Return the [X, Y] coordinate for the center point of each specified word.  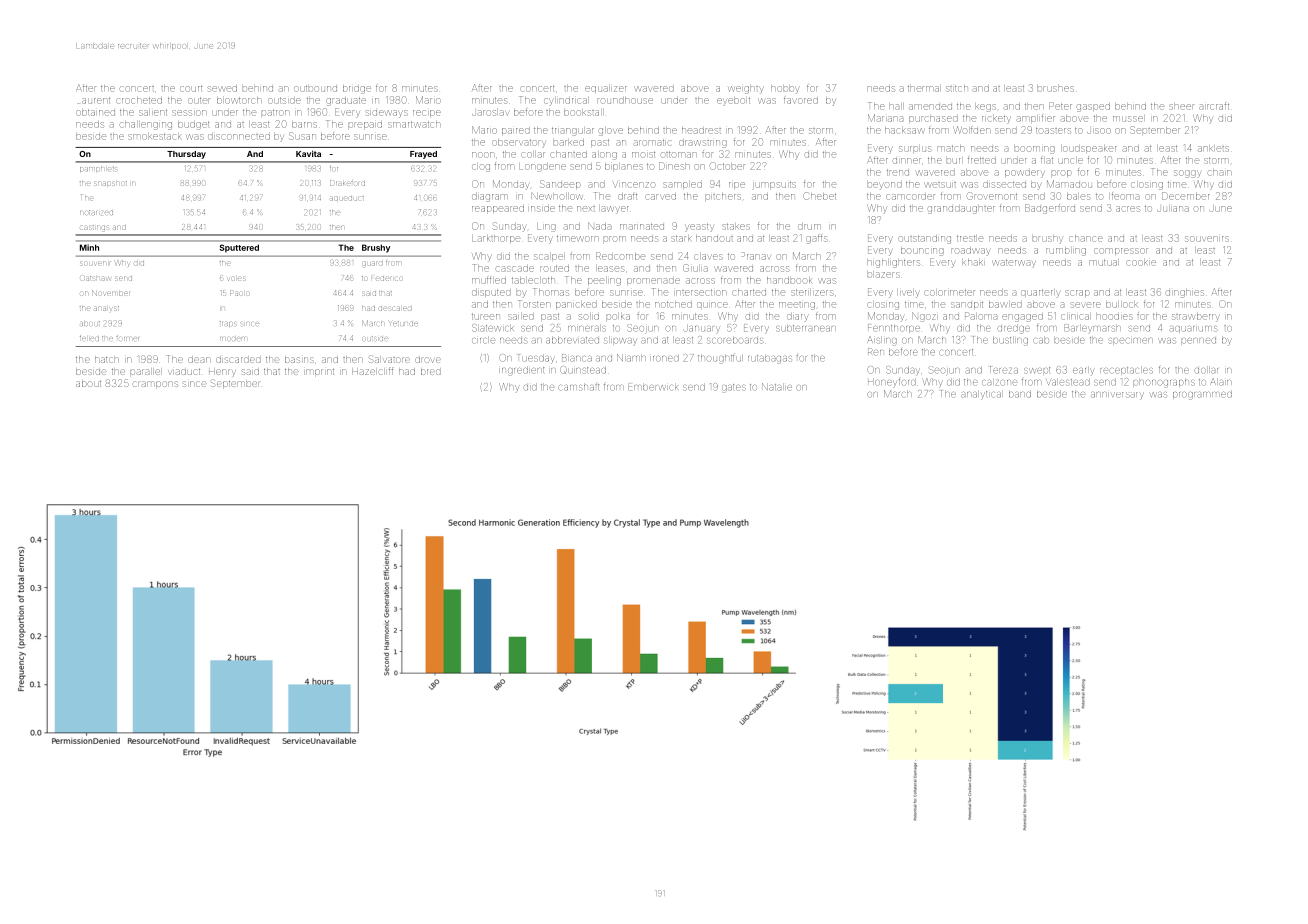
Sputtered [239, 248]
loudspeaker [1090, 149]
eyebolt [733, 101]
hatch [107, 360]
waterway [1014, 263]
